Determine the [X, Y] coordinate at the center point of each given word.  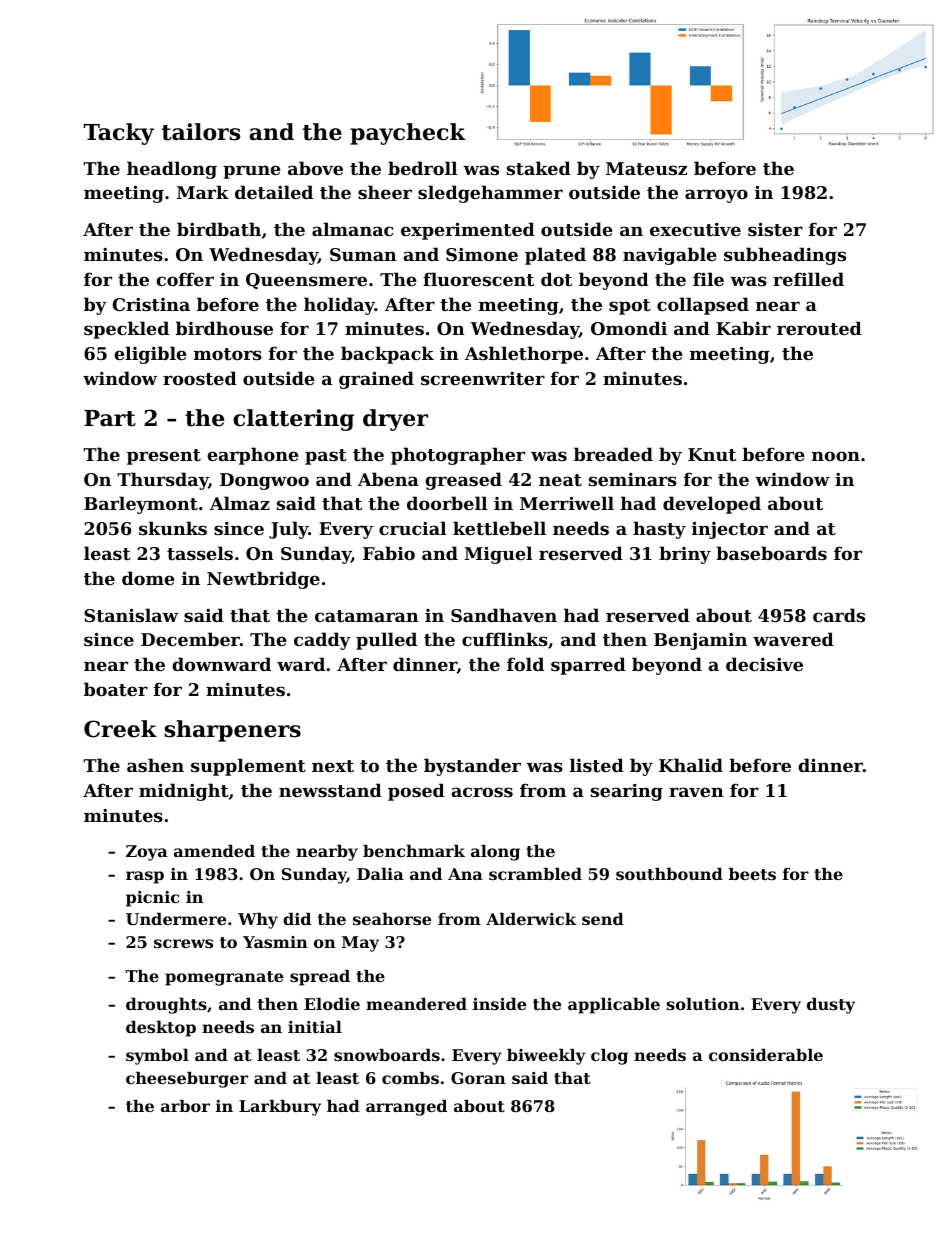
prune [252, 172]
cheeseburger [187, 1080]
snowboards [387, 1055]
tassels [200, 553]
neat [560, 480]
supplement [248, 767]
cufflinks [505, 639]
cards [839, 615]
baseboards [771, 553]
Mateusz [646, 168]
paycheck [407, 134]
